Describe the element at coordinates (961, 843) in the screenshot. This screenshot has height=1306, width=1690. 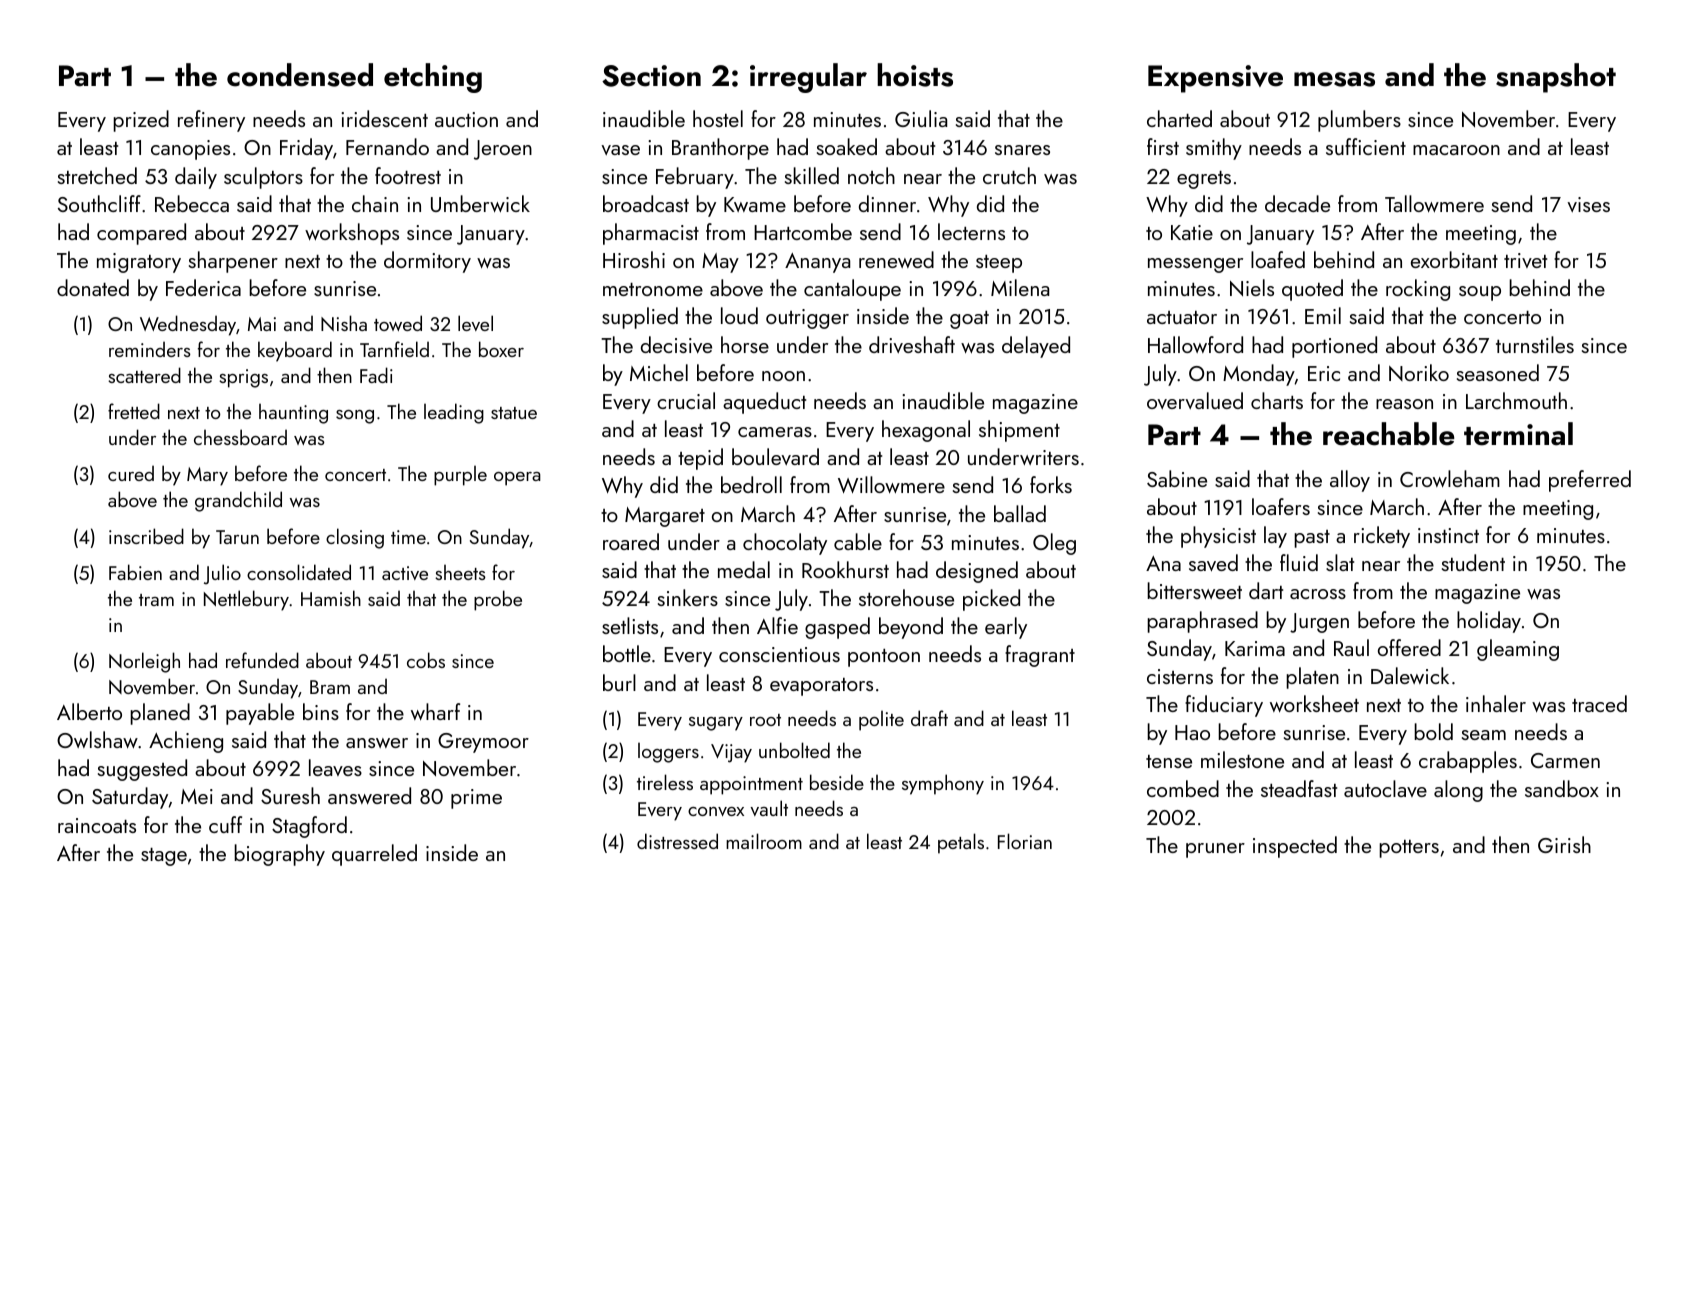
I see `petals` at that location.
